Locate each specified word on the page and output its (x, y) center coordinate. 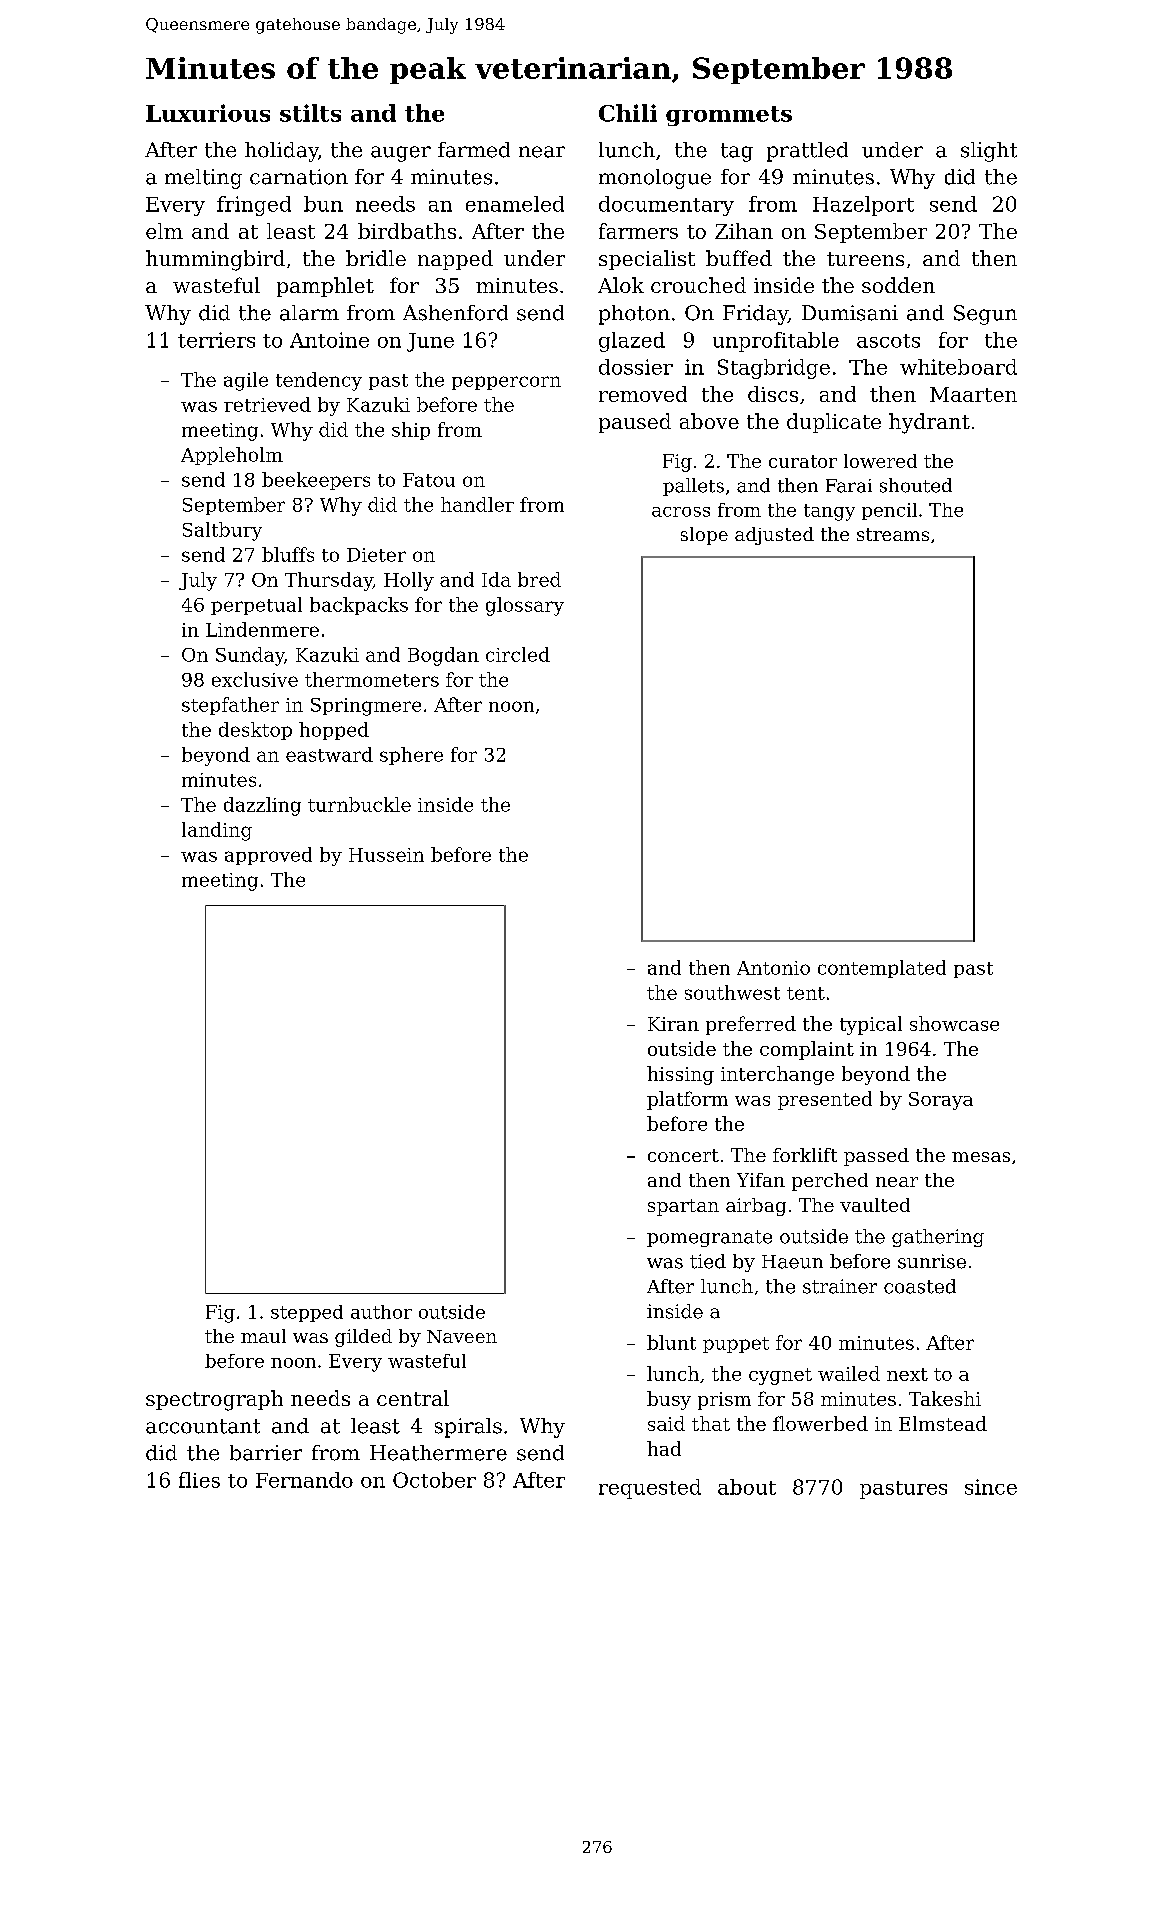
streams (893, 534)
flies (199, 1480)
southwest (732, 992)
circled (518, 654)
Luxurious (208, 113)
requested (650, 1489)
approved (268, 856)
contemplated (882, 969)
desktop (255, 731)
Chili (628, 113)
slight (989, 152)
